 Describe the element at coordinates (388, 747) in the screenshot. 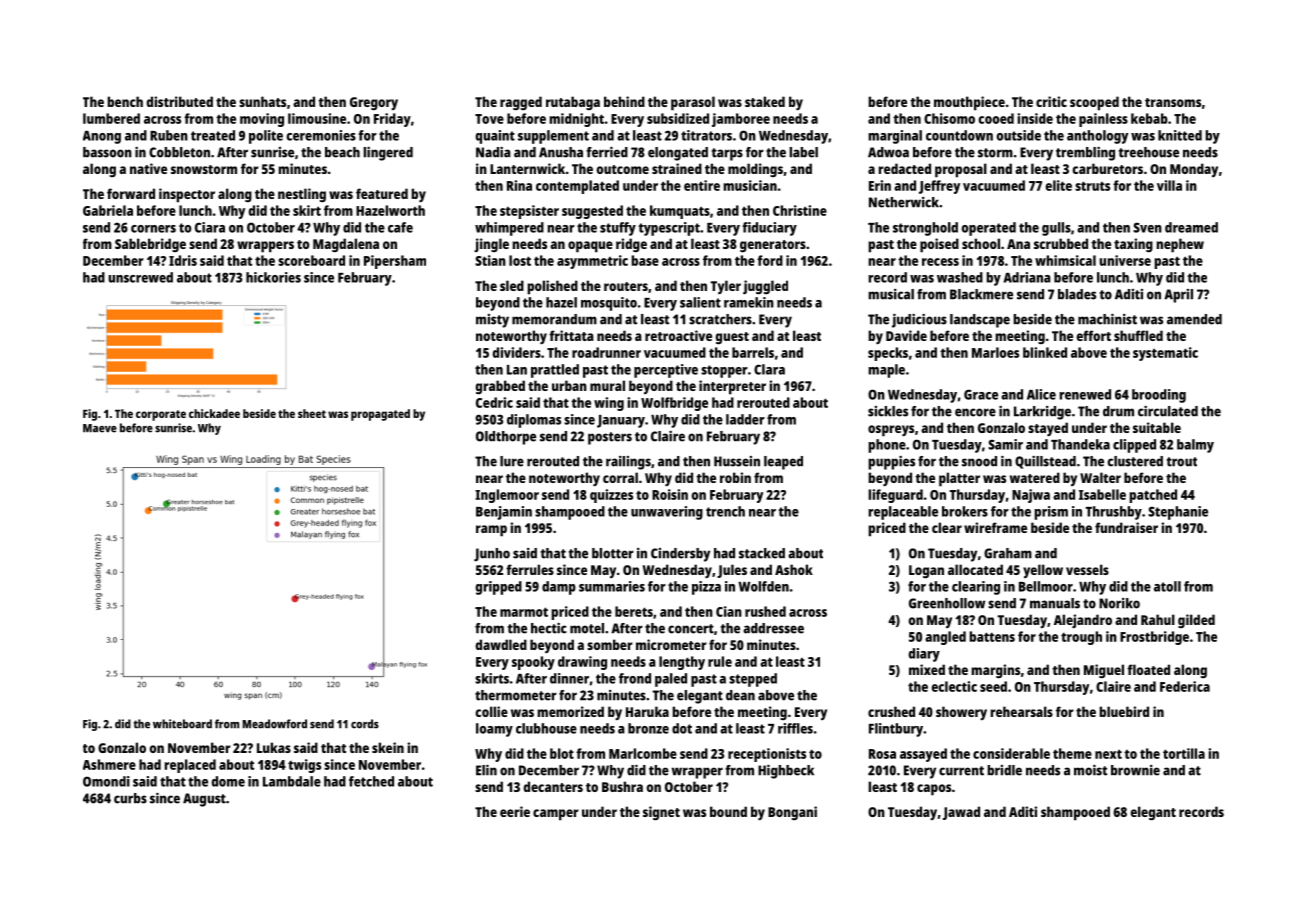

I see `skein` at that location.
